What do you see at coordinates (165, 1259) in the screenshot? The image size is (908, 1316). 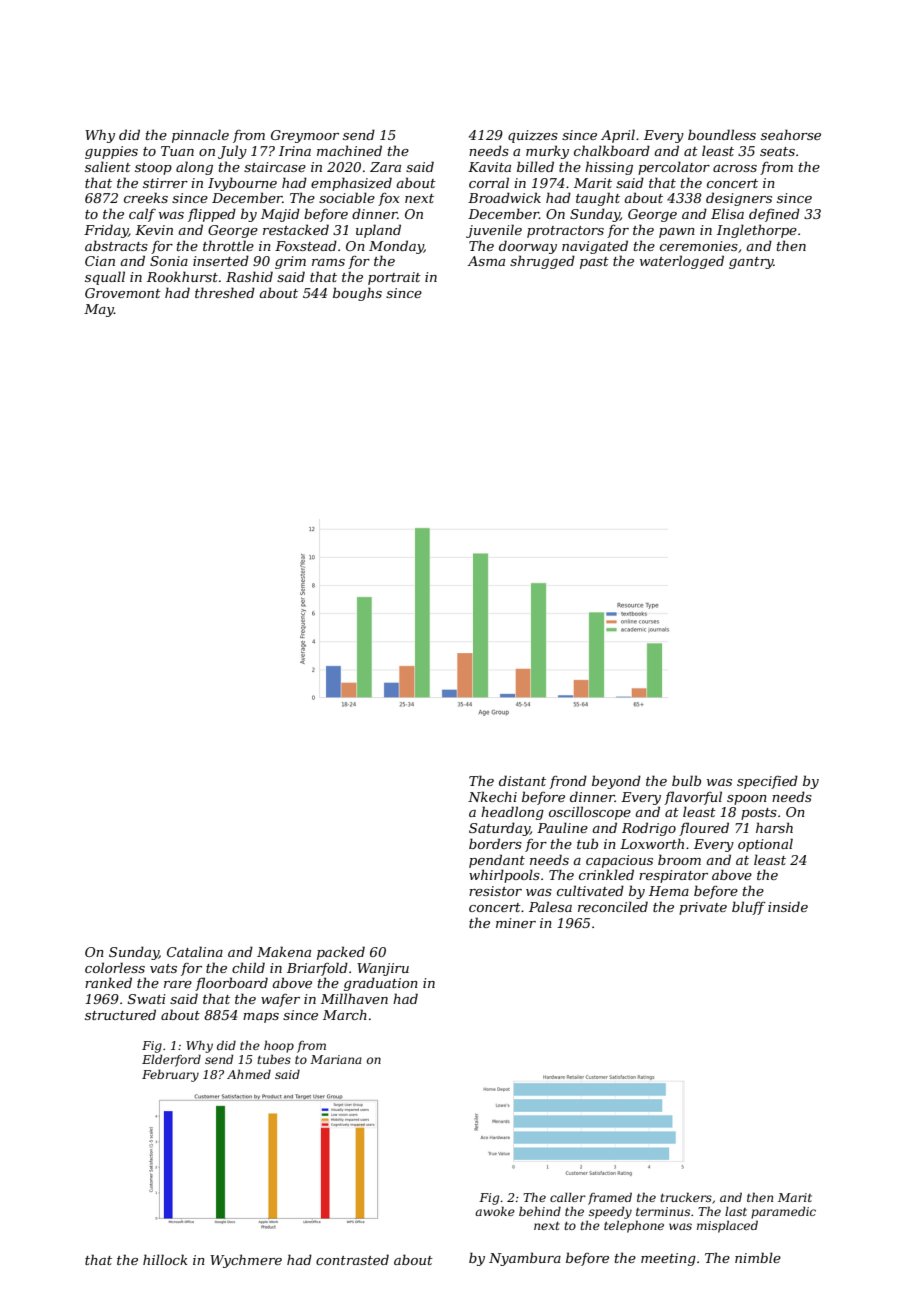 I see `hillock` at bounding box center [165, 1259].
